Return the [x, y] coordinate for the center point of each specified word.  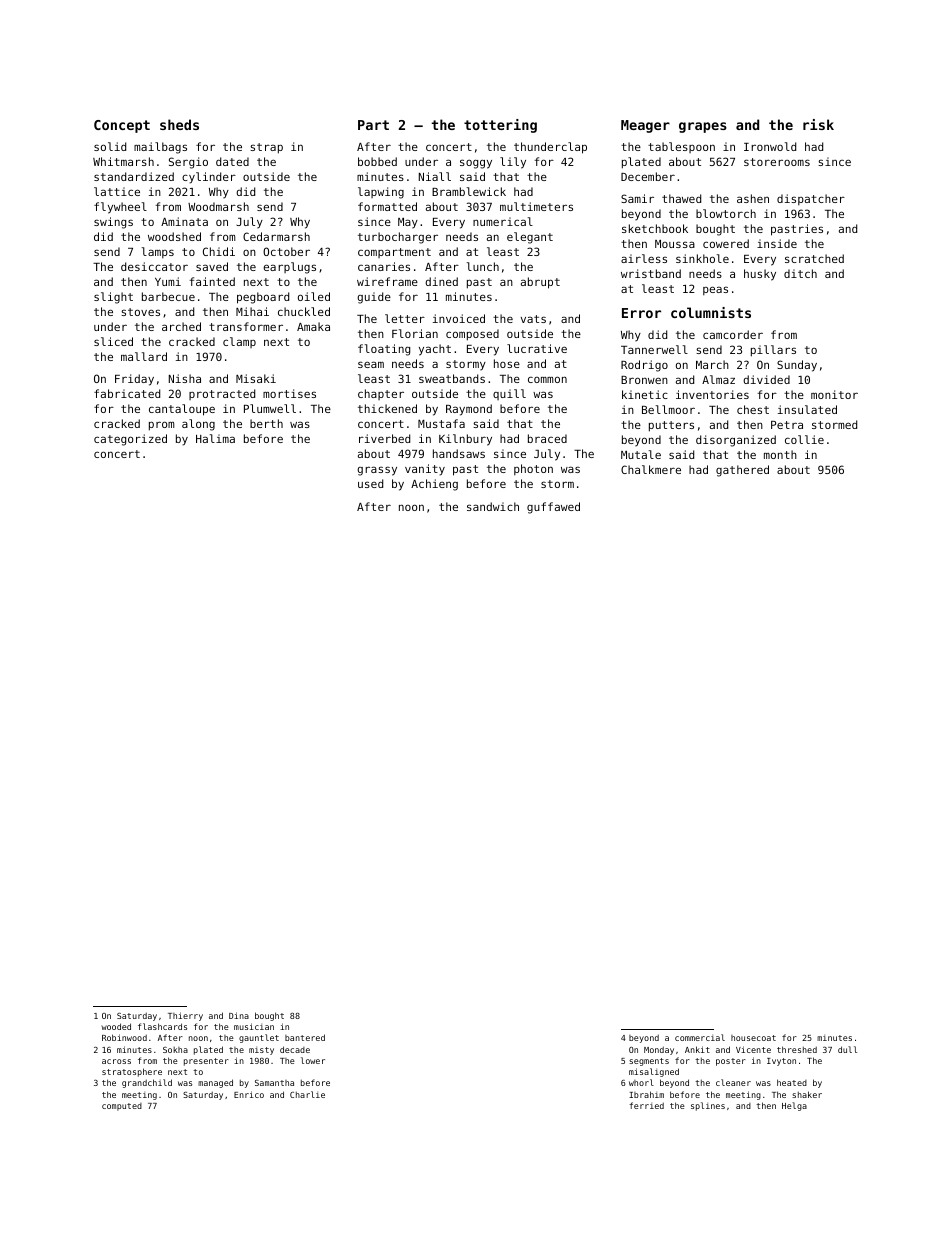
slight [113, 298]
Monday [659, 1051]
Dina [239, 1015]
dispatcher [811, 199]
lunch [483, 266]
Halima [215, 438]
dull [847, 1049]
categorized [130, 440]
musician [254, 1026]
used [370, 483]
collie [804, 439]
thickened [387, 408]
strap [266, 148]
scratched [814, 258]
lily [513, 163]
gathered [742, 471]
